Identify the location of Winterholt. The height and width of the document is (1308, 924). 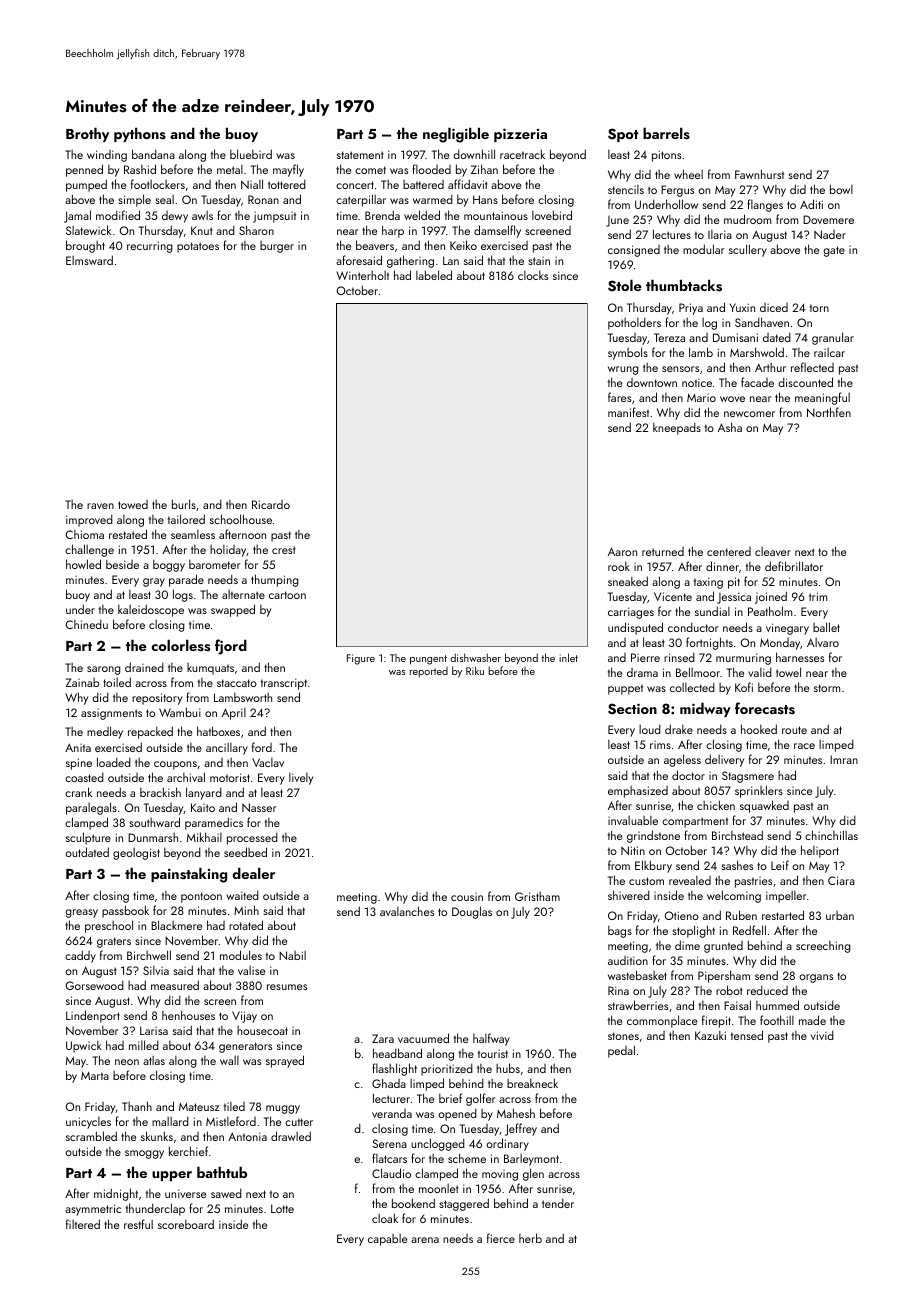
(362, 275).
